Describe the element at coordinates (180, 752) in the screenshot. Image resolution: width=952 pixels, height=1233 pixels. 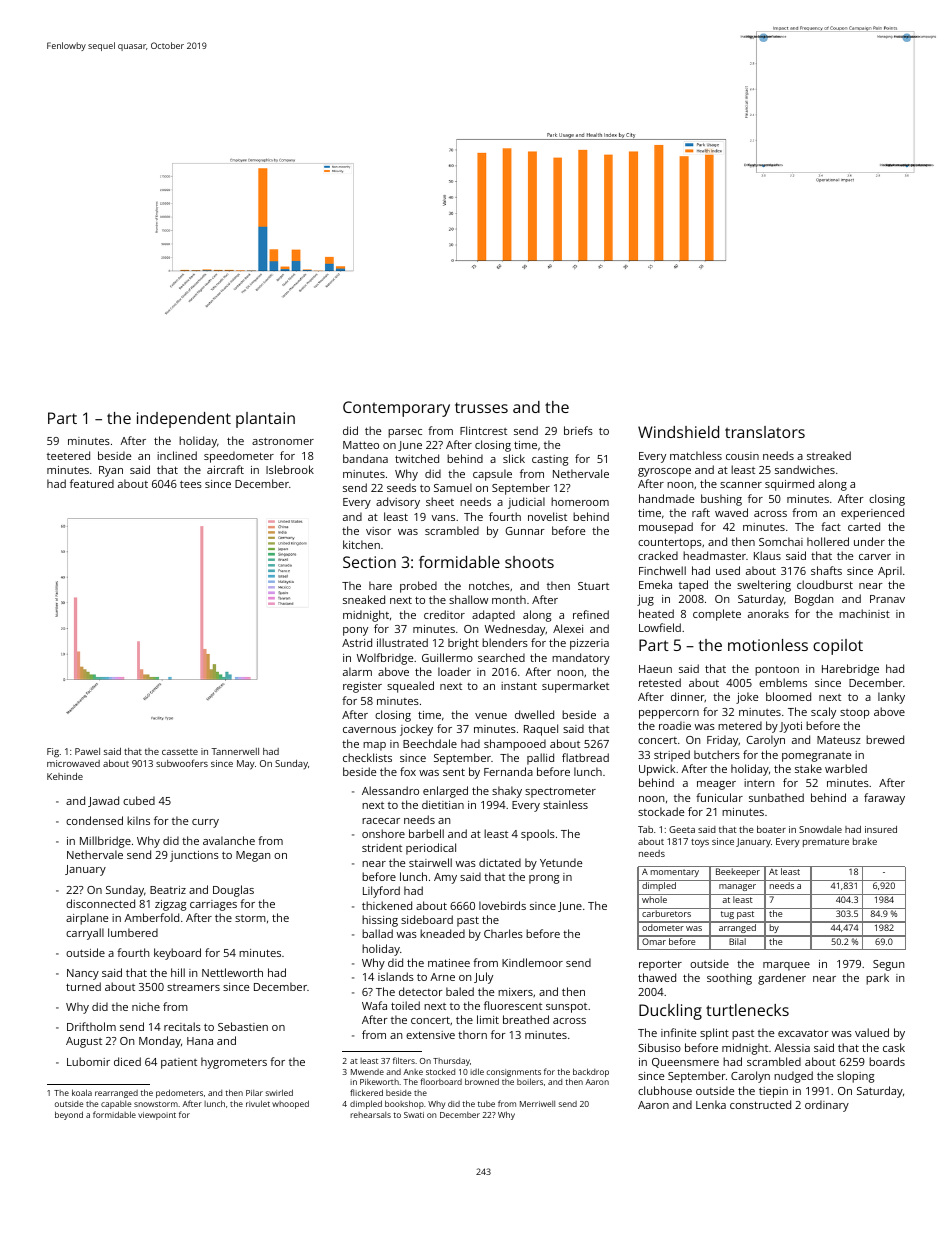
I see `cassette` at that location.
